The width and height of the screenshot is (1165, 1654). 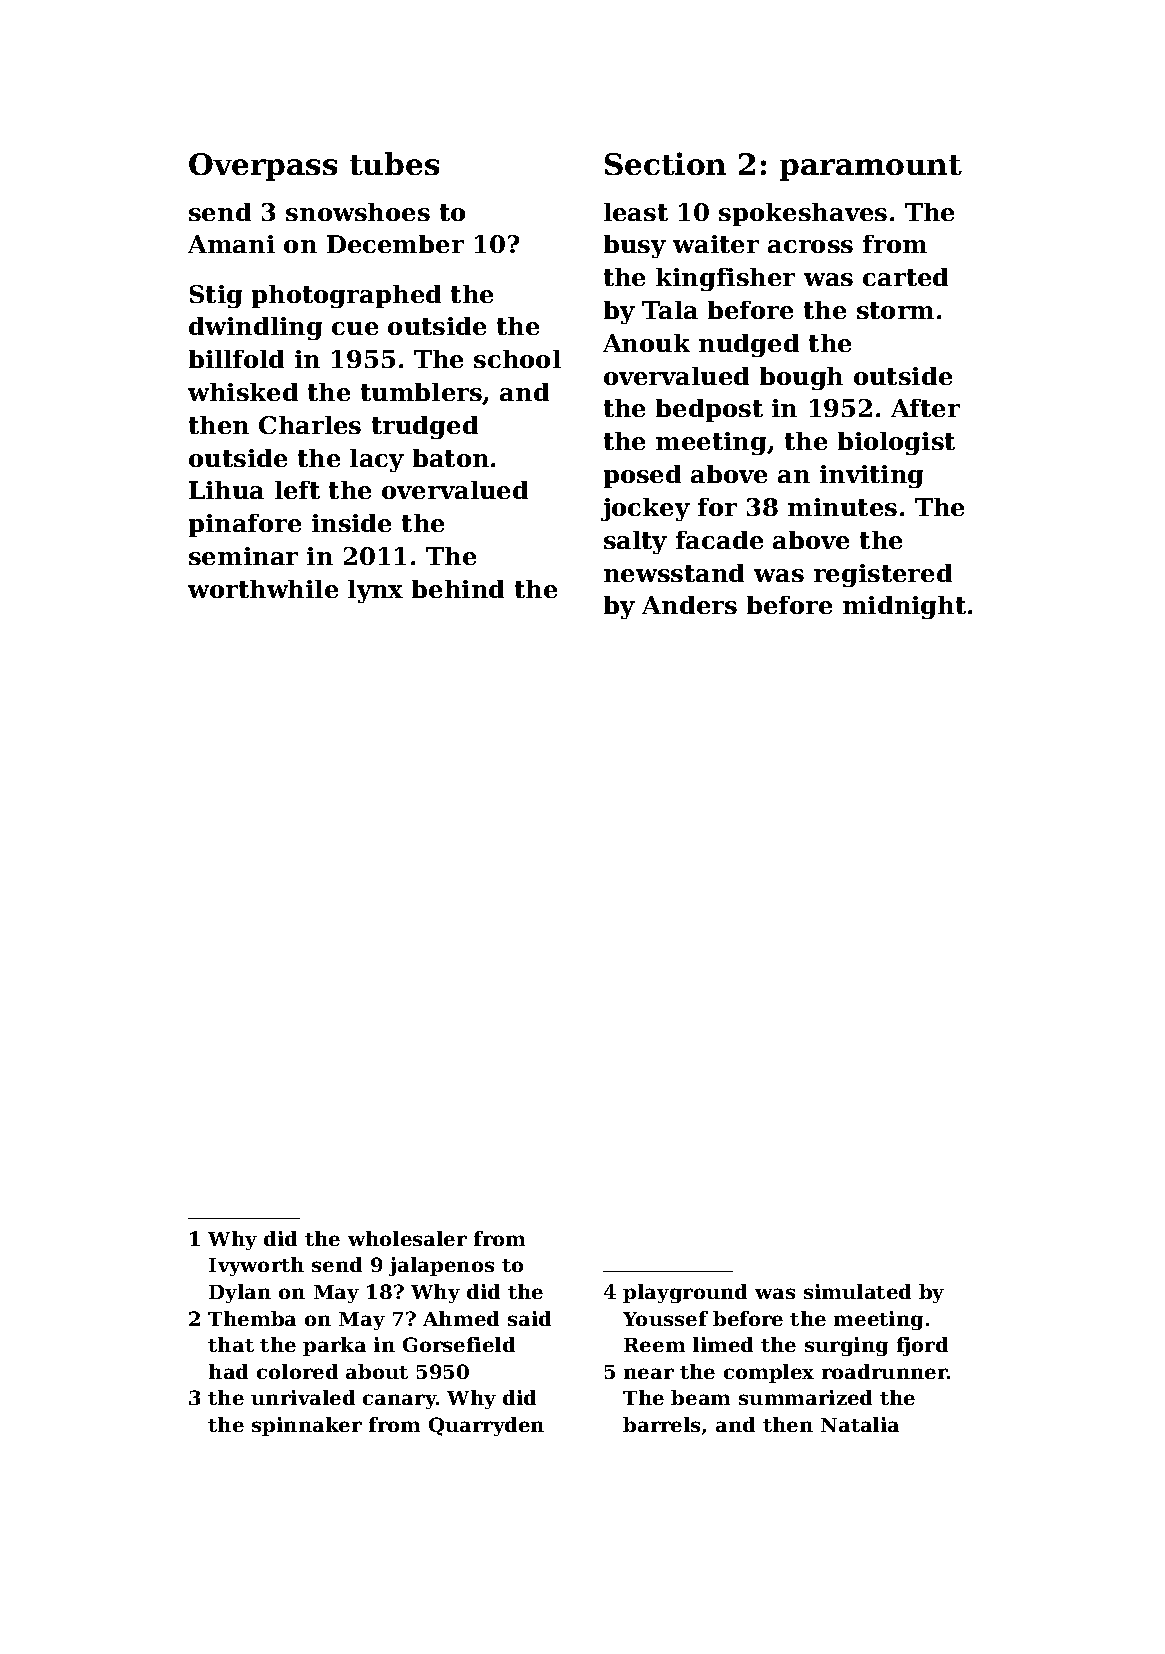 What do you see at coordinates (857, 1291) in the screenshot?
I see `simulated` at bounding box center [857, 1291].
